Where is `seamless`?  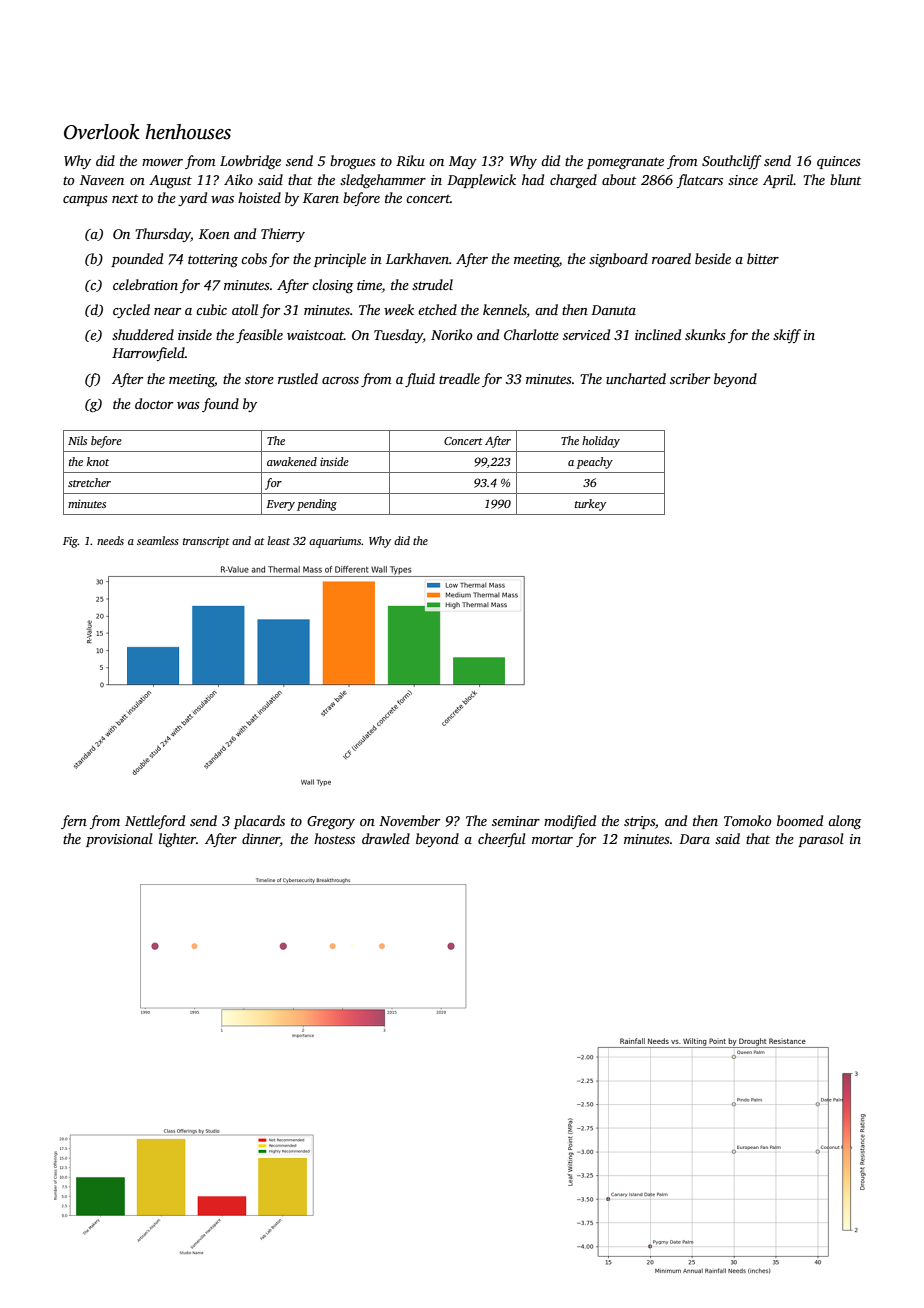 seamless is located at coordinates (158, 540).
